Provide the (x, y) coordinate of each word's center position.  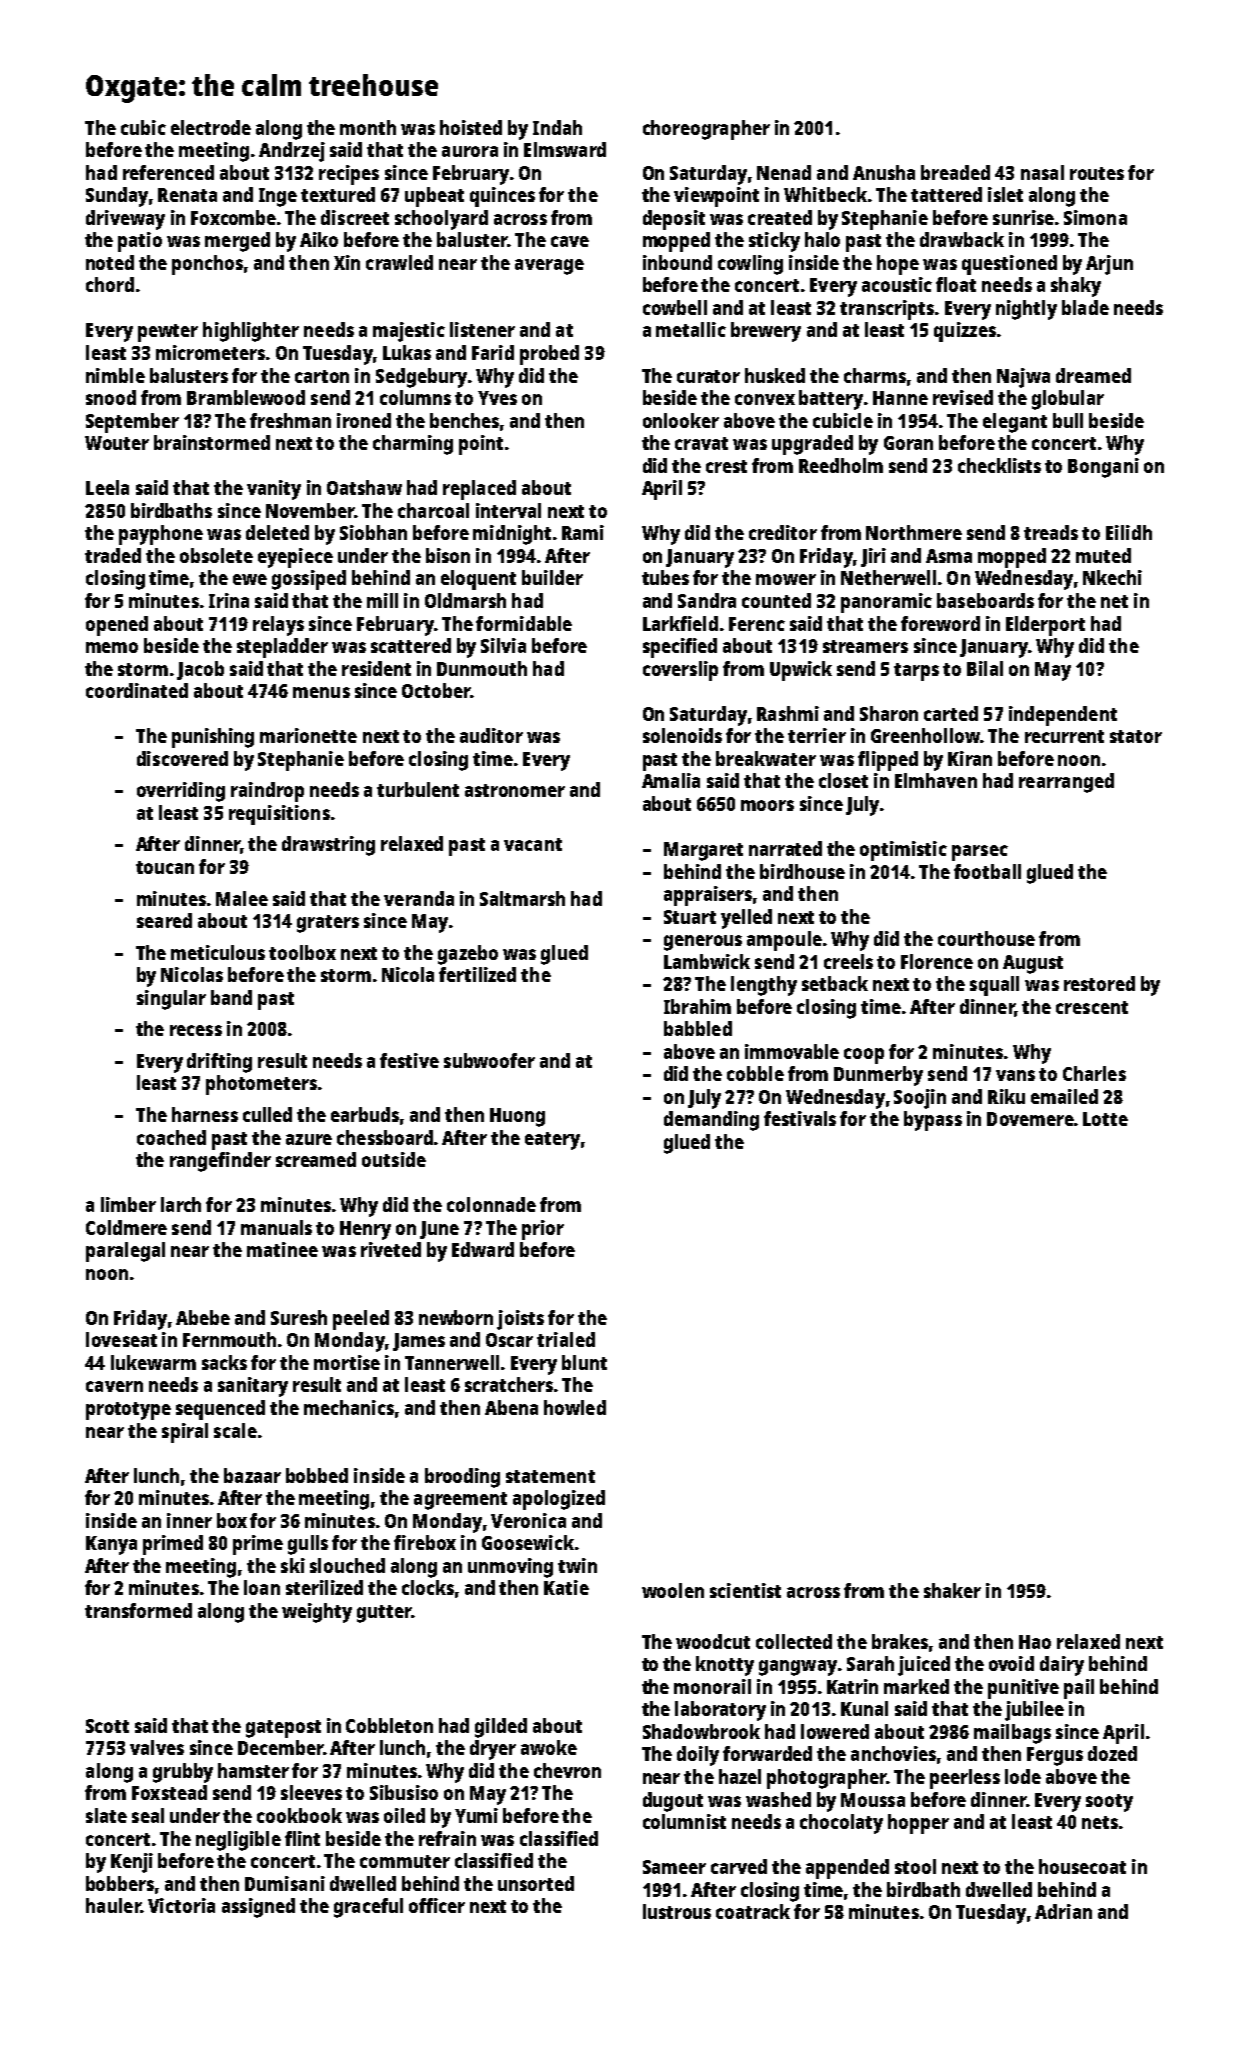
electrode (211, 127)
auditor (491, 735)
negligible (238, 1841)
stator (1136, 736)
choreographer (706, 130)
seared (164, 920)
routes (1097, 173)
